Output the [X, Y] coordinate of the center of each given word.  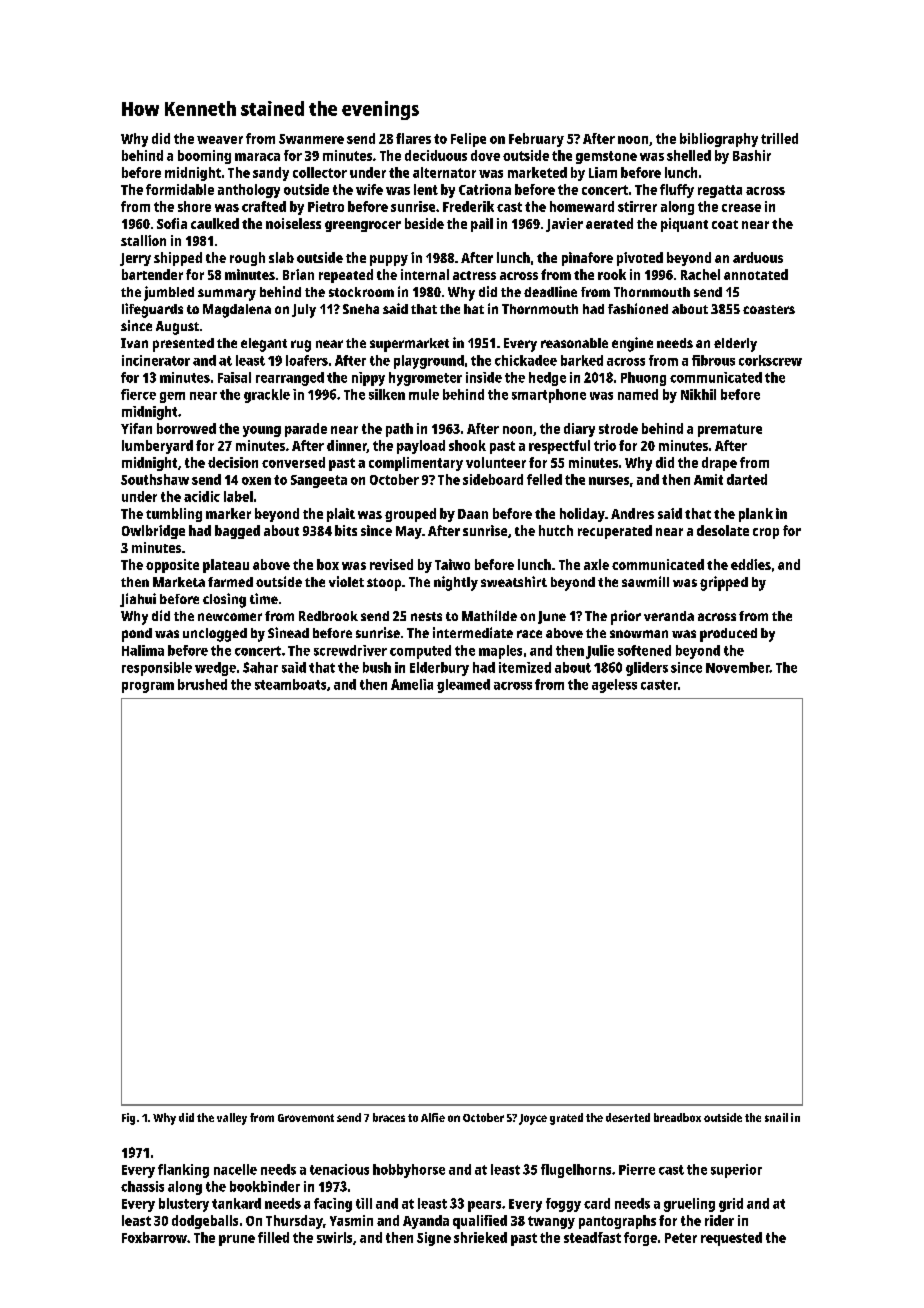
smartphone [549, 396]
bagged [237, 532]
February [536, 140]
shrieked [480, 1237]
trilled [779, 138]
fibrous [713, 360]
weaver [220, 140]
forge [640, 1239]
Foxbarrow [154, 1237]
